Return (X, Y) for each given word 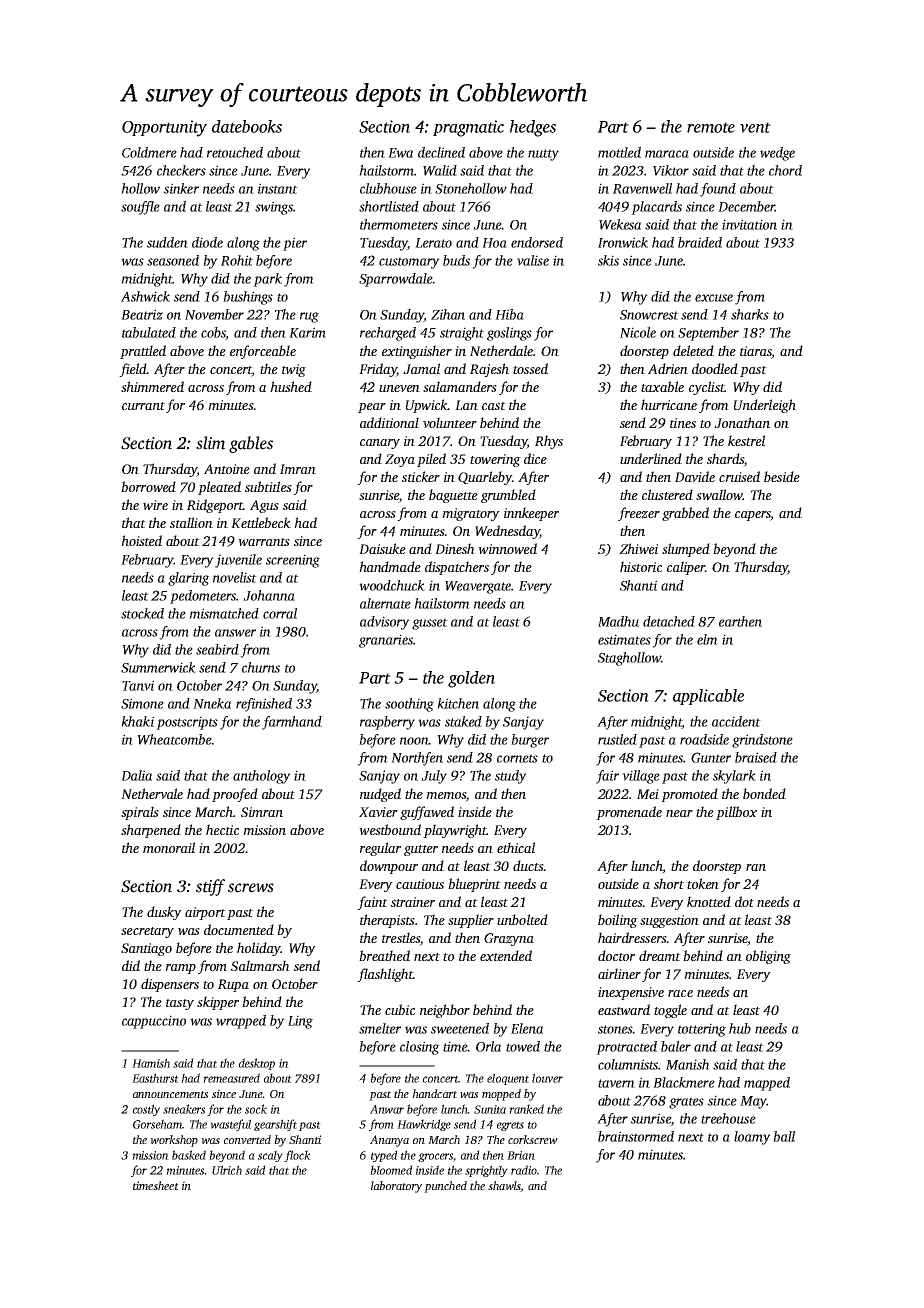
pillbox (736, 813)
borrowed (148, 486)
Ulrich (227, 1170)
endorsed (537, 242)
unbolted (522, 919)
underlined (651, 458)
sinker (181, 188)
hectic (222, 829)
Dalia (136, 775)
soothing (409, 705)
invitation (749, 224)
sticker (421, 476)
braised (756, 757)
